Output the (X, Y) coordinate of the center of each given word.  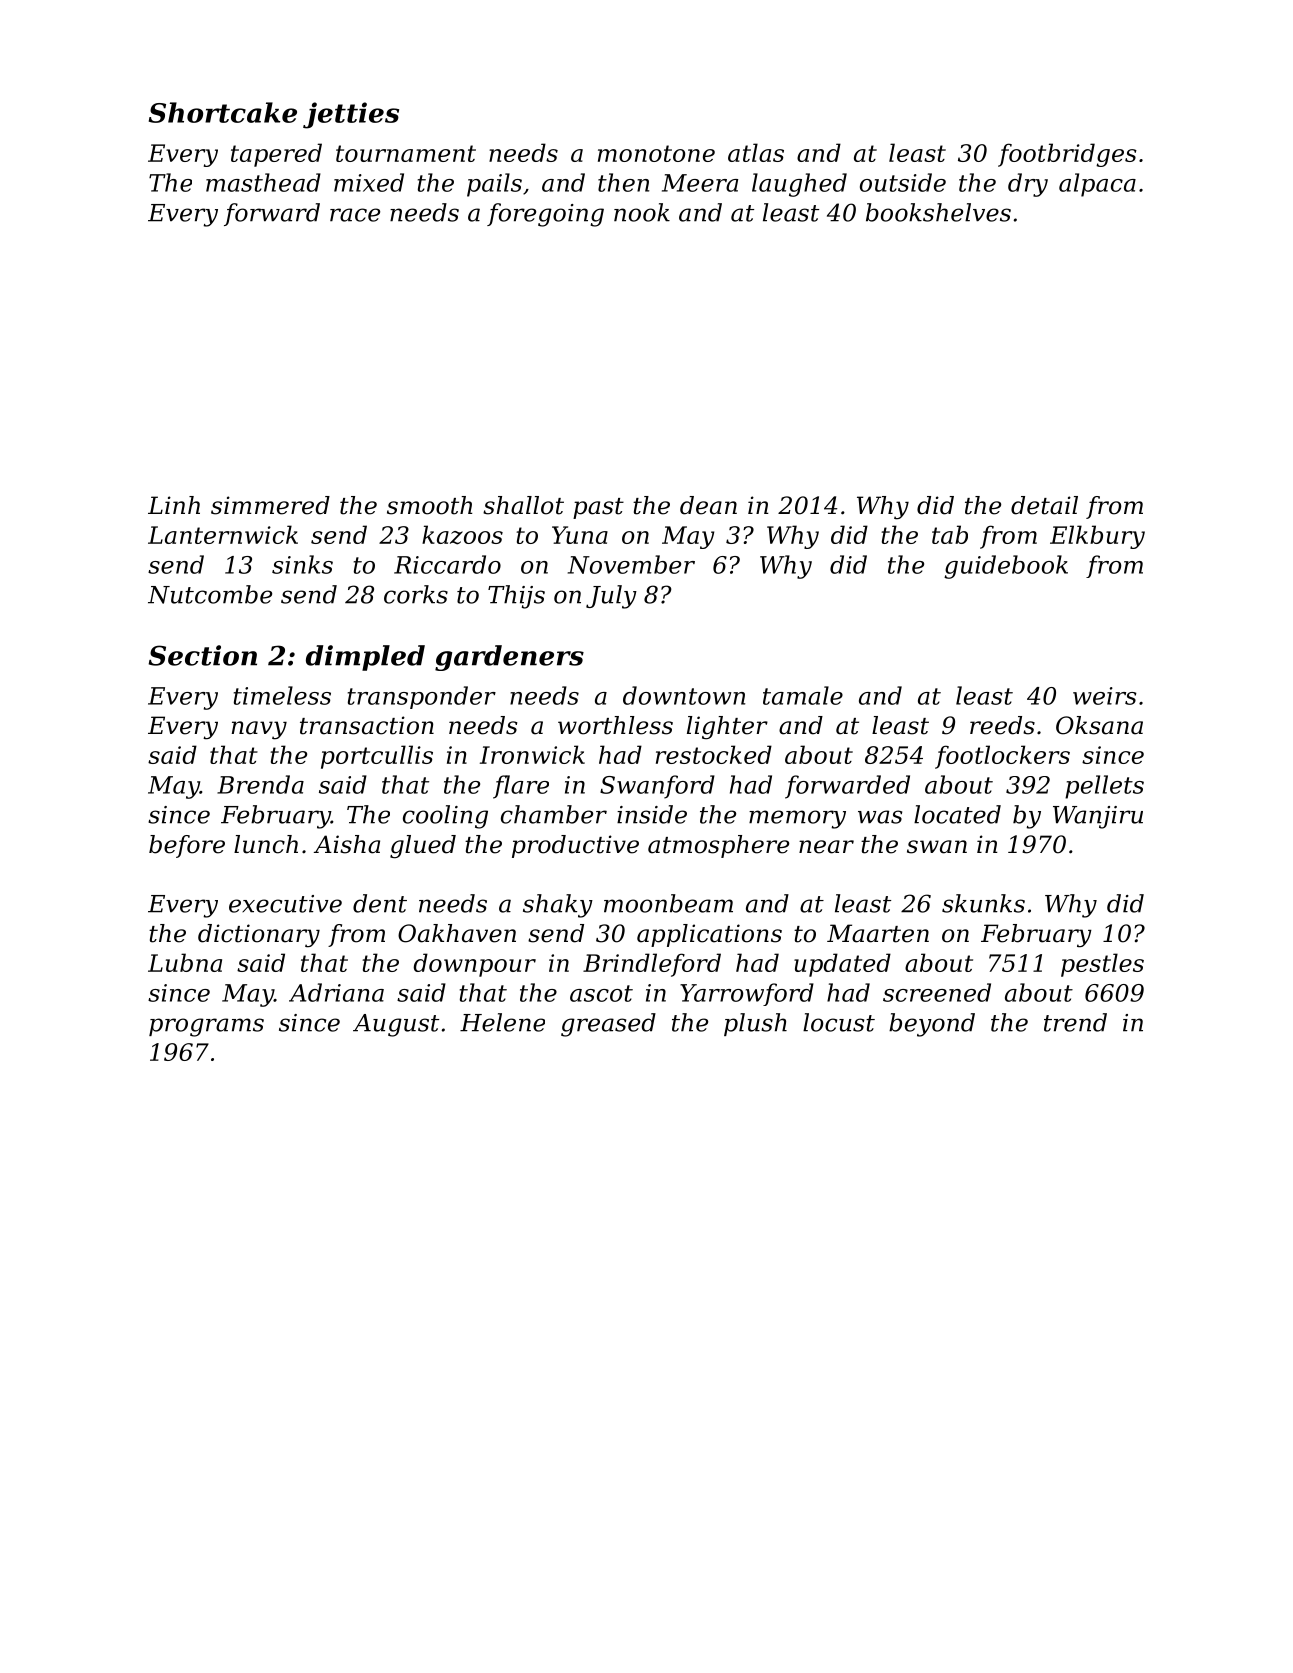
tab (950, 534)
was (880, 817)
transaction (367, 725)
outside (903, 182)
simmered (270, 505)
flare (521, 787)
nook (642, 212)
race (355, 215)
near (826, 847)
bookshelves (938, 212)
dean (708, 505)
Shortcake (223, 112)
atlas (756, 152)
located (957, 814)
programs (206, 1027)
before (187, 846)
